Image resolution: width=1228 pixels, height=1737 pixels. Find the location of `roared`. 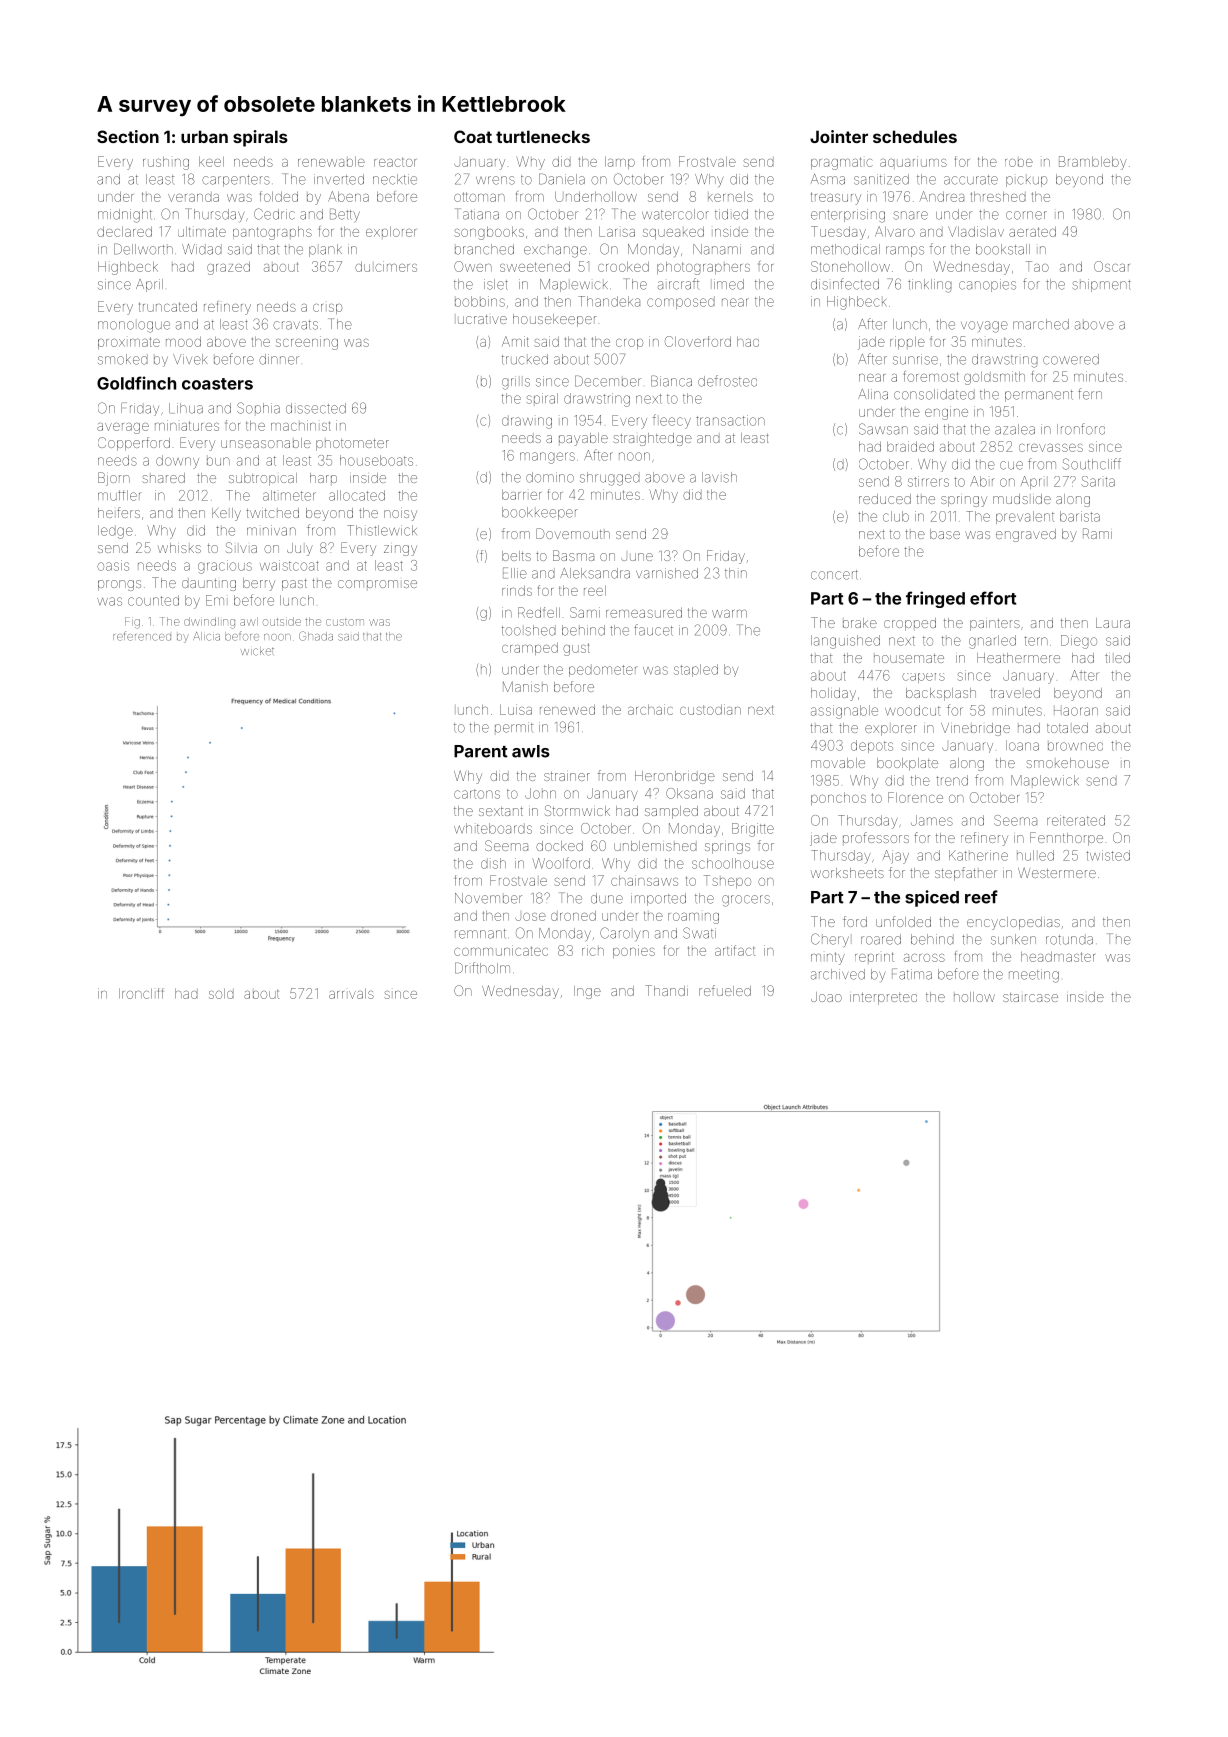

roared is located at coordinates (881, 939).
